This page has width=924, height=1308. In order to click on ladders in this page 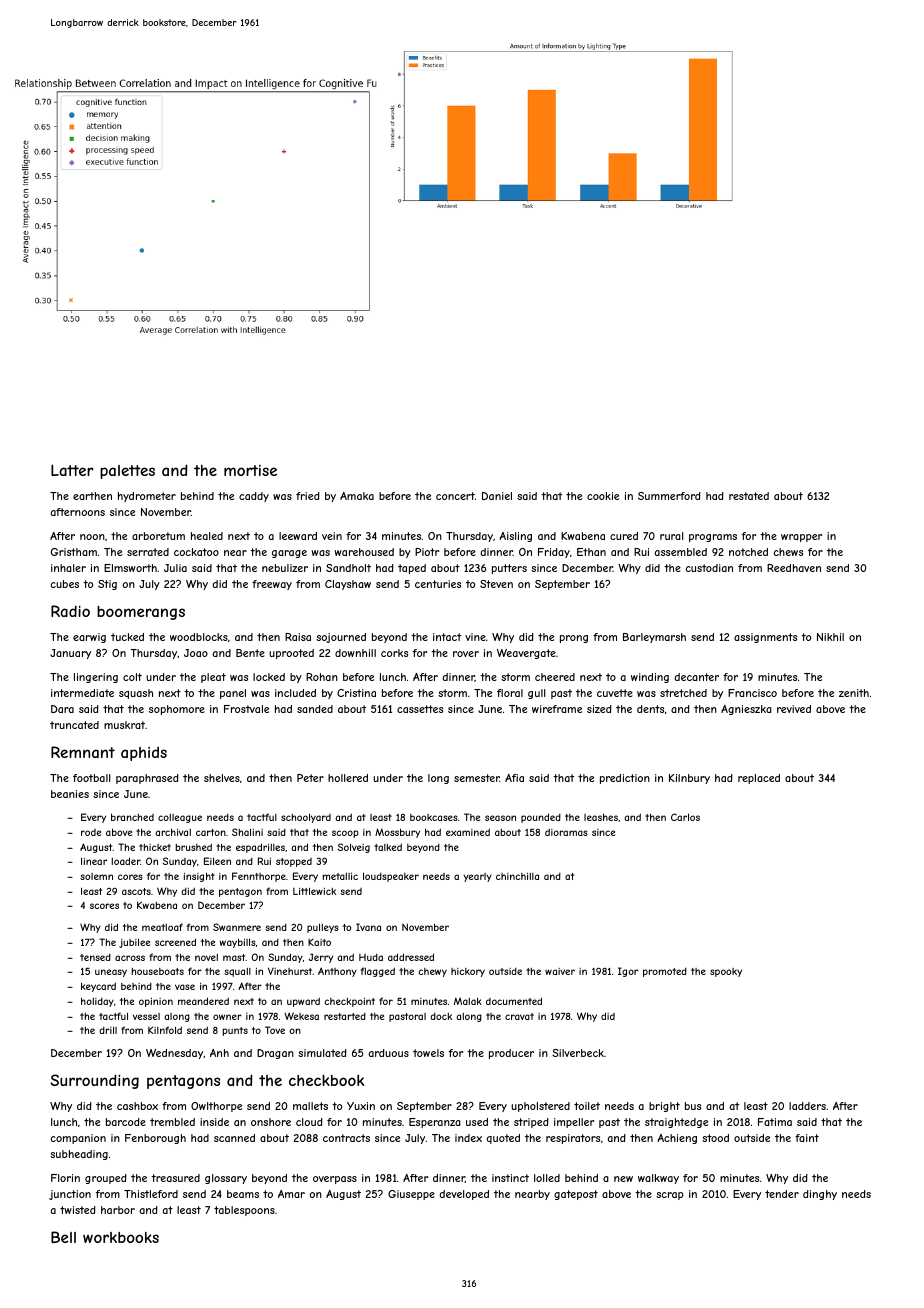, I will do `click(807, 1106)`.
